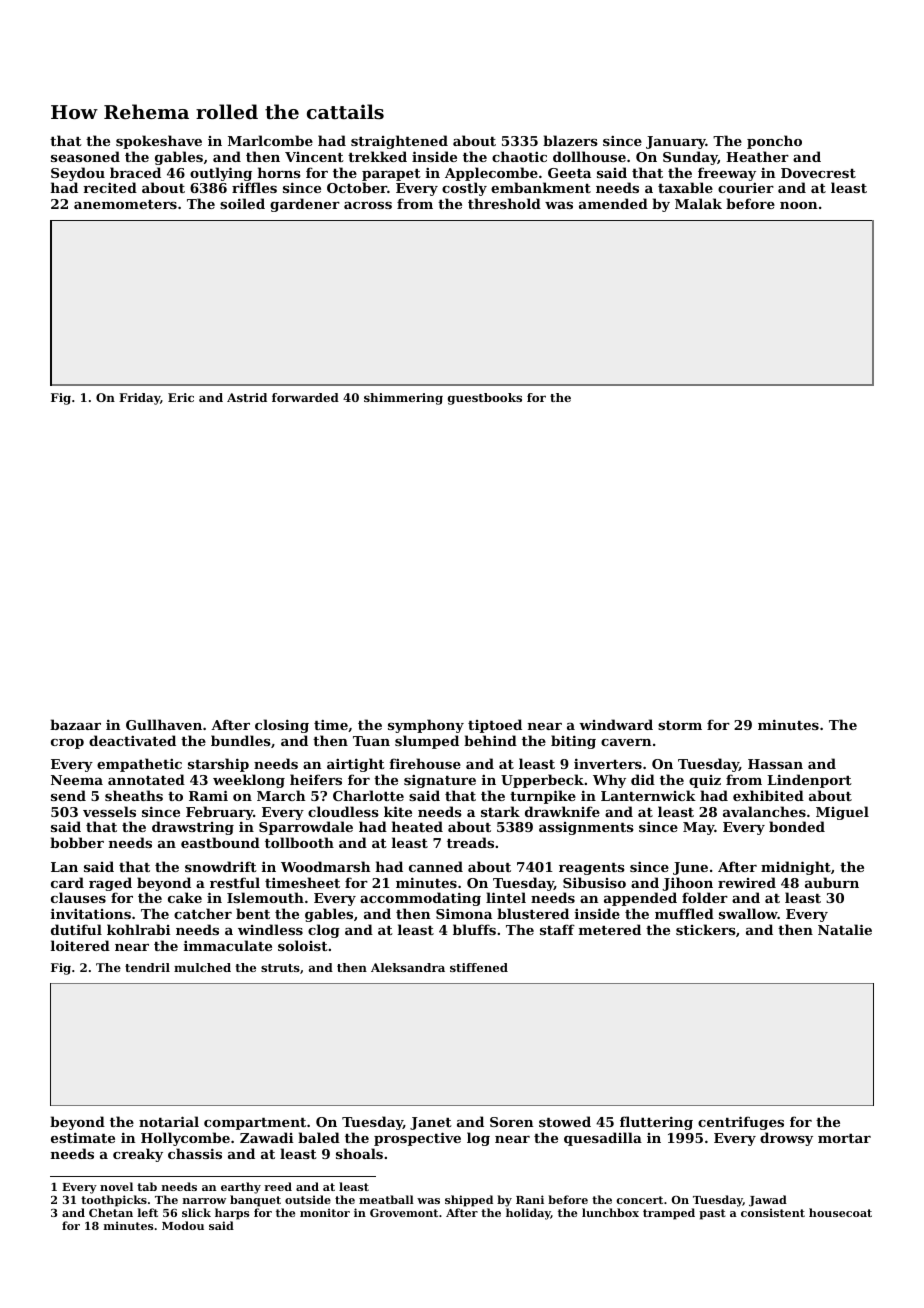  I want to click on staff, so click(557, 929).
